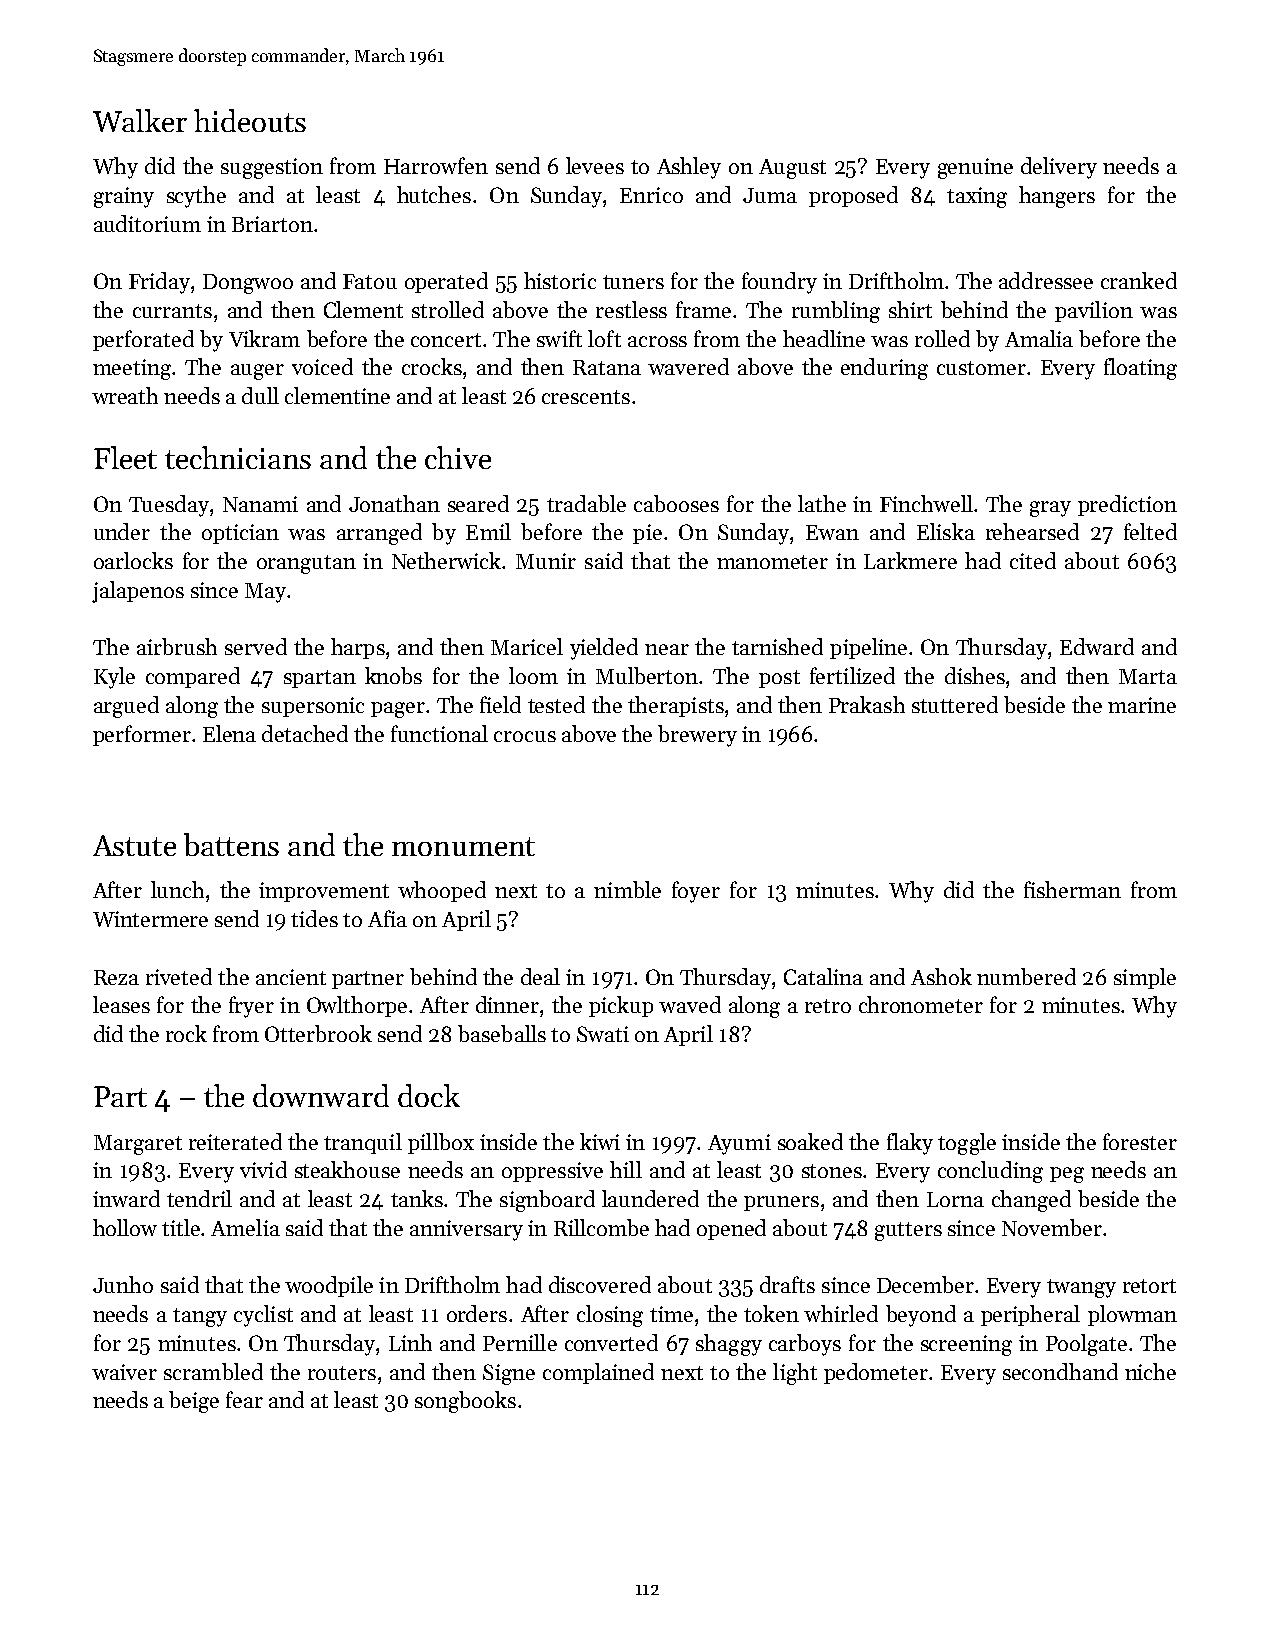 The image size is (1270, 1643). What do you see at coordinates (313, 707) in the page?
I see `supersonic` at bounding box center [313, 707].
